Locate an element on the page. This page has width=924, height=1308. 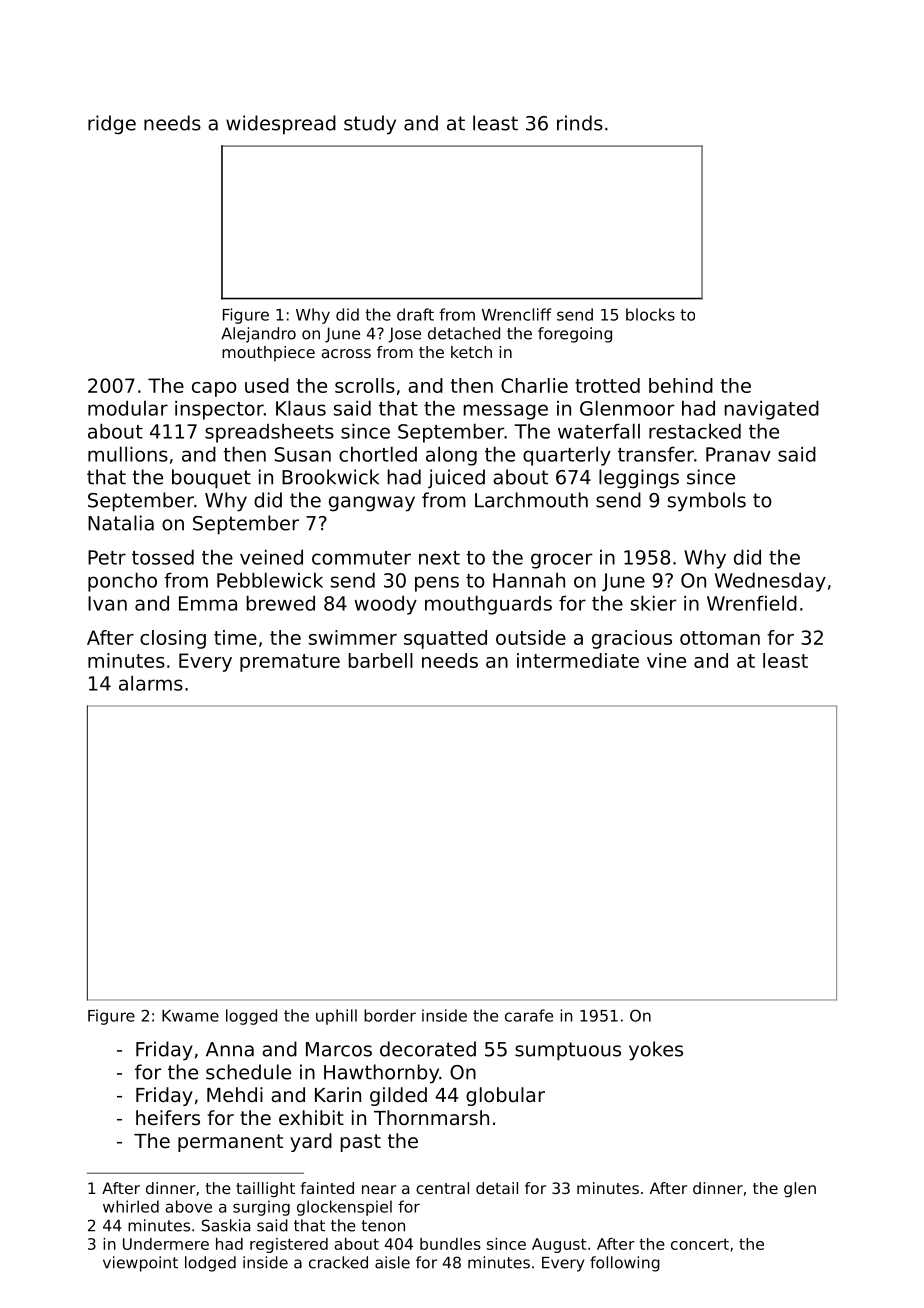
August is located at coordinates (559, 1245).
